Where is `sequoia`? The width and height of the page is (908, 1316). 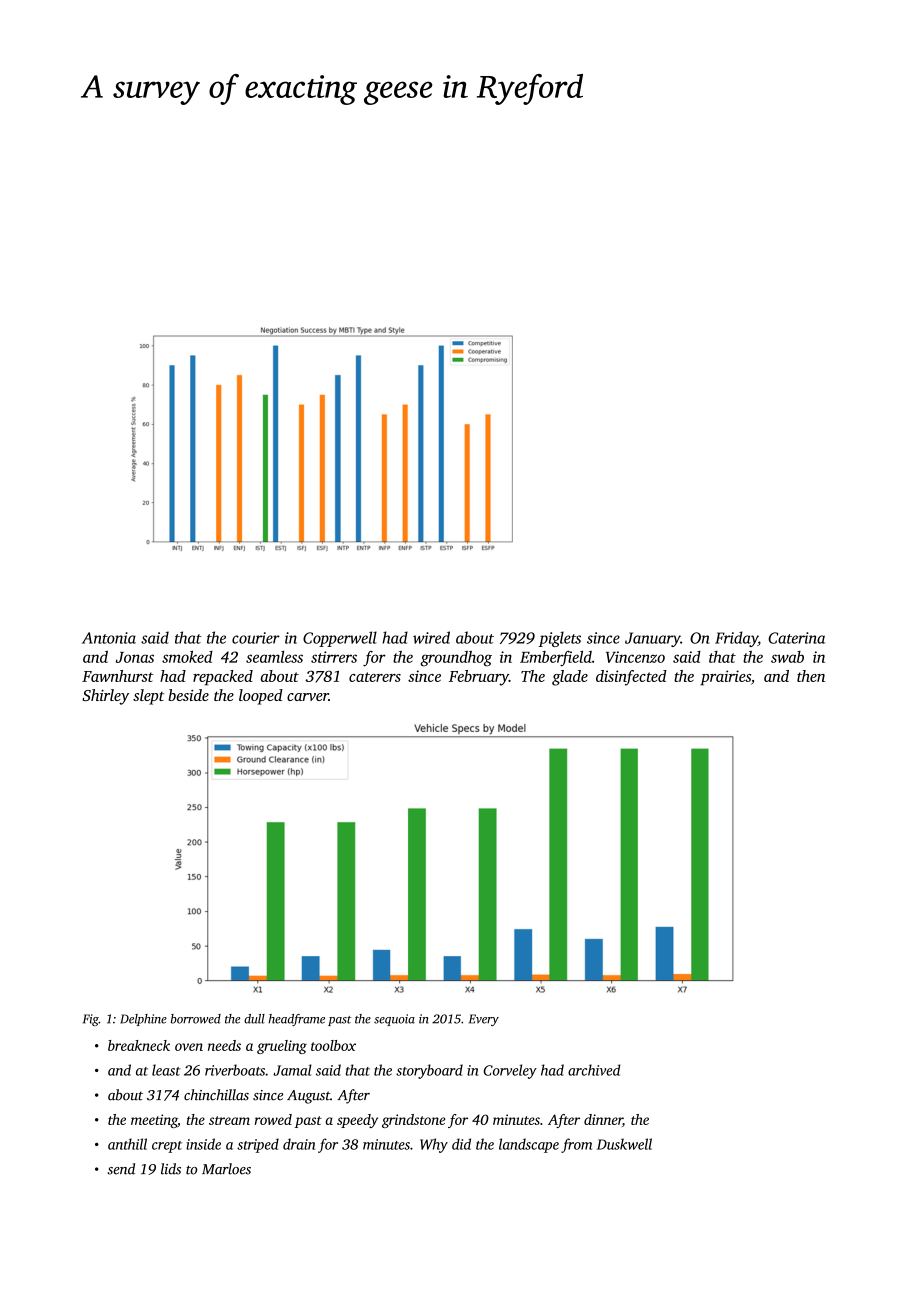
sequoia is located at coordinates (394, 1020).
